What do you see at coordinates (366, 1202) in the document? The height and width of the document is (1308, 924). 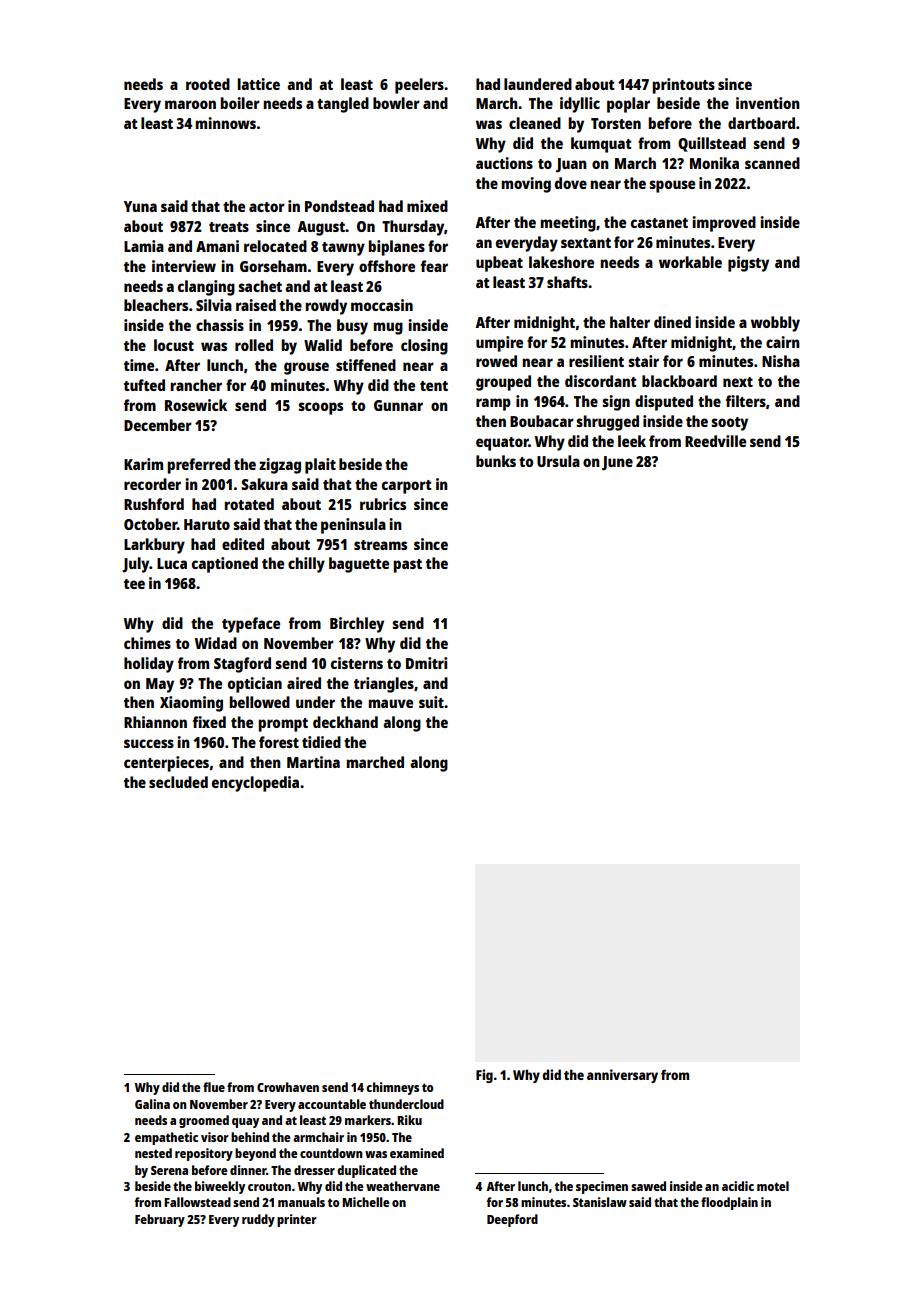 I see `Michelle` at bounding box center [366, 1202].
